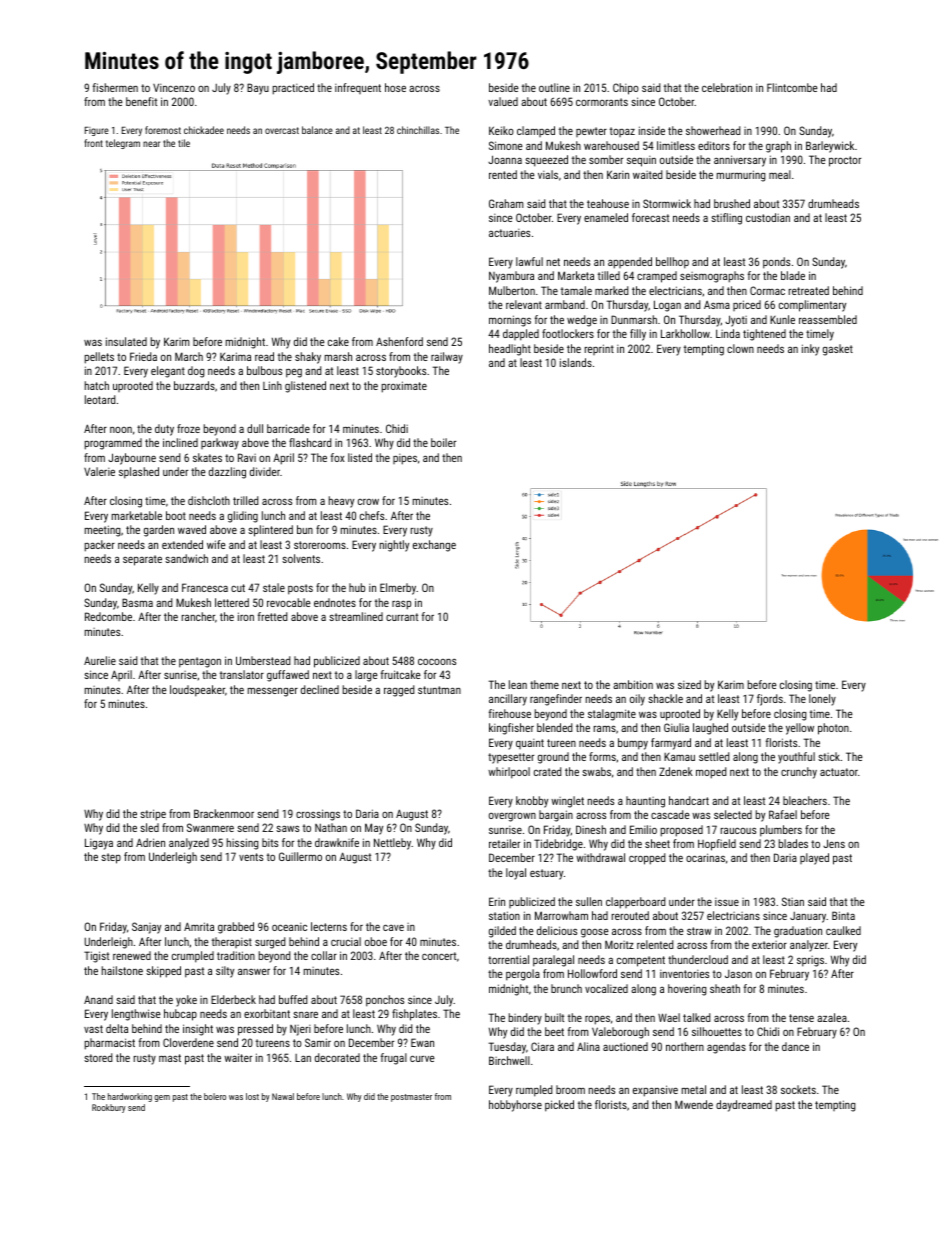 The height and width of the image is (1233, 952). I want to click on clown, so click(740, 348).
